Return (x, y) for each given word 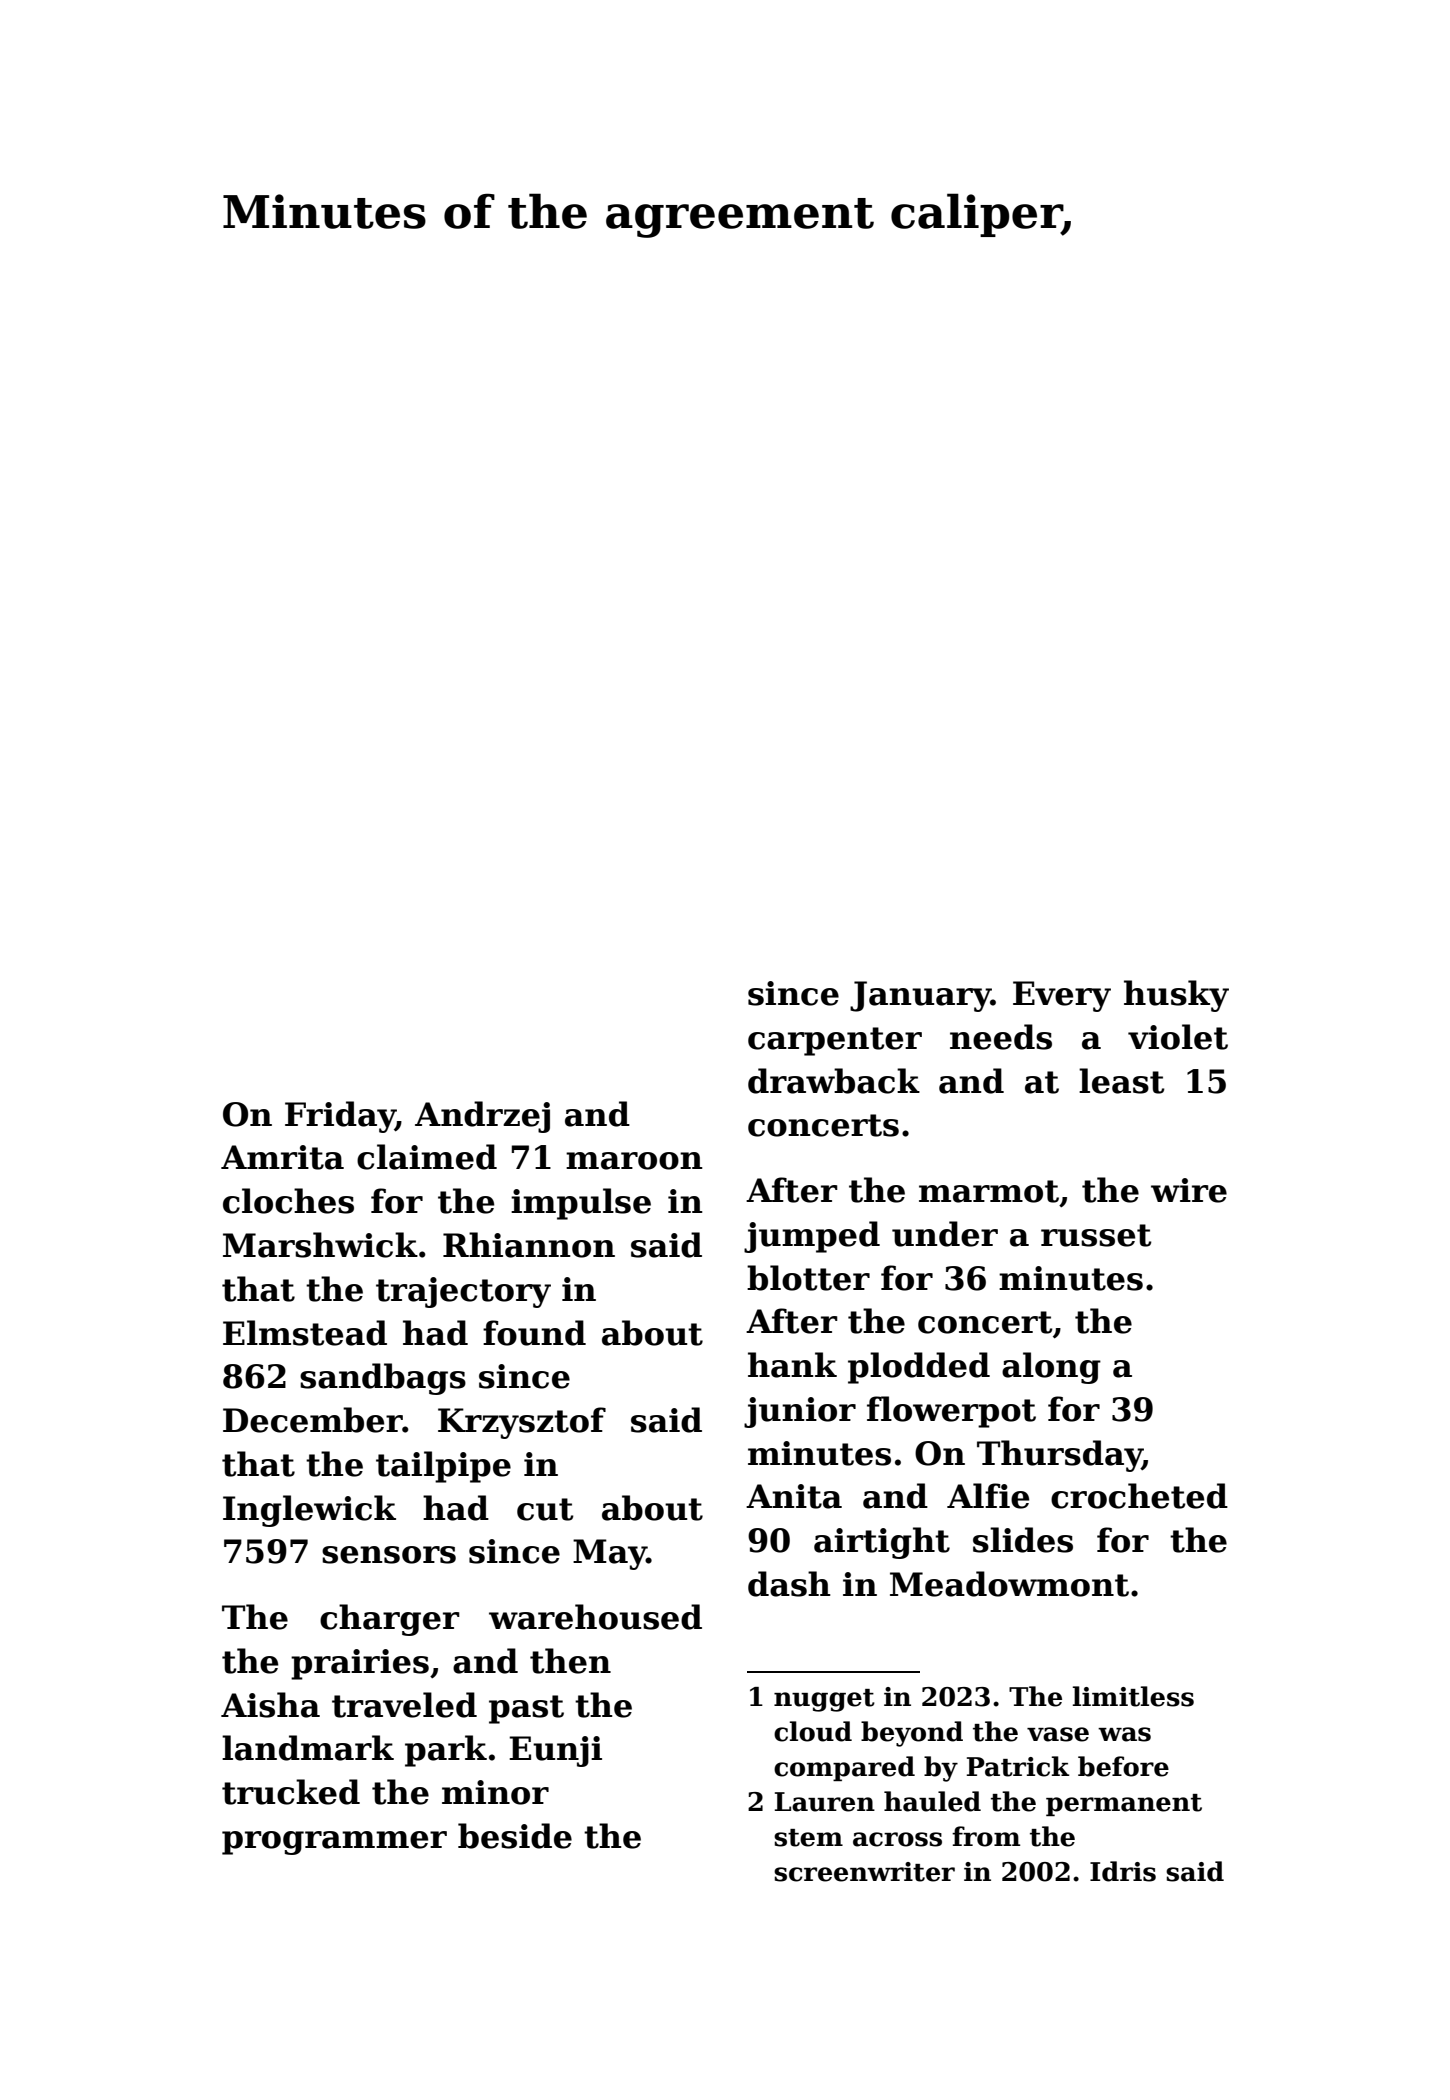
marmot (989, 1191)
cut (545, 1509)
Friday (340, 1117)
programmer (334, 1843)
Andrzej (482, 1117)
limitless (1133, 1696)
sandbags (383, 1379)
